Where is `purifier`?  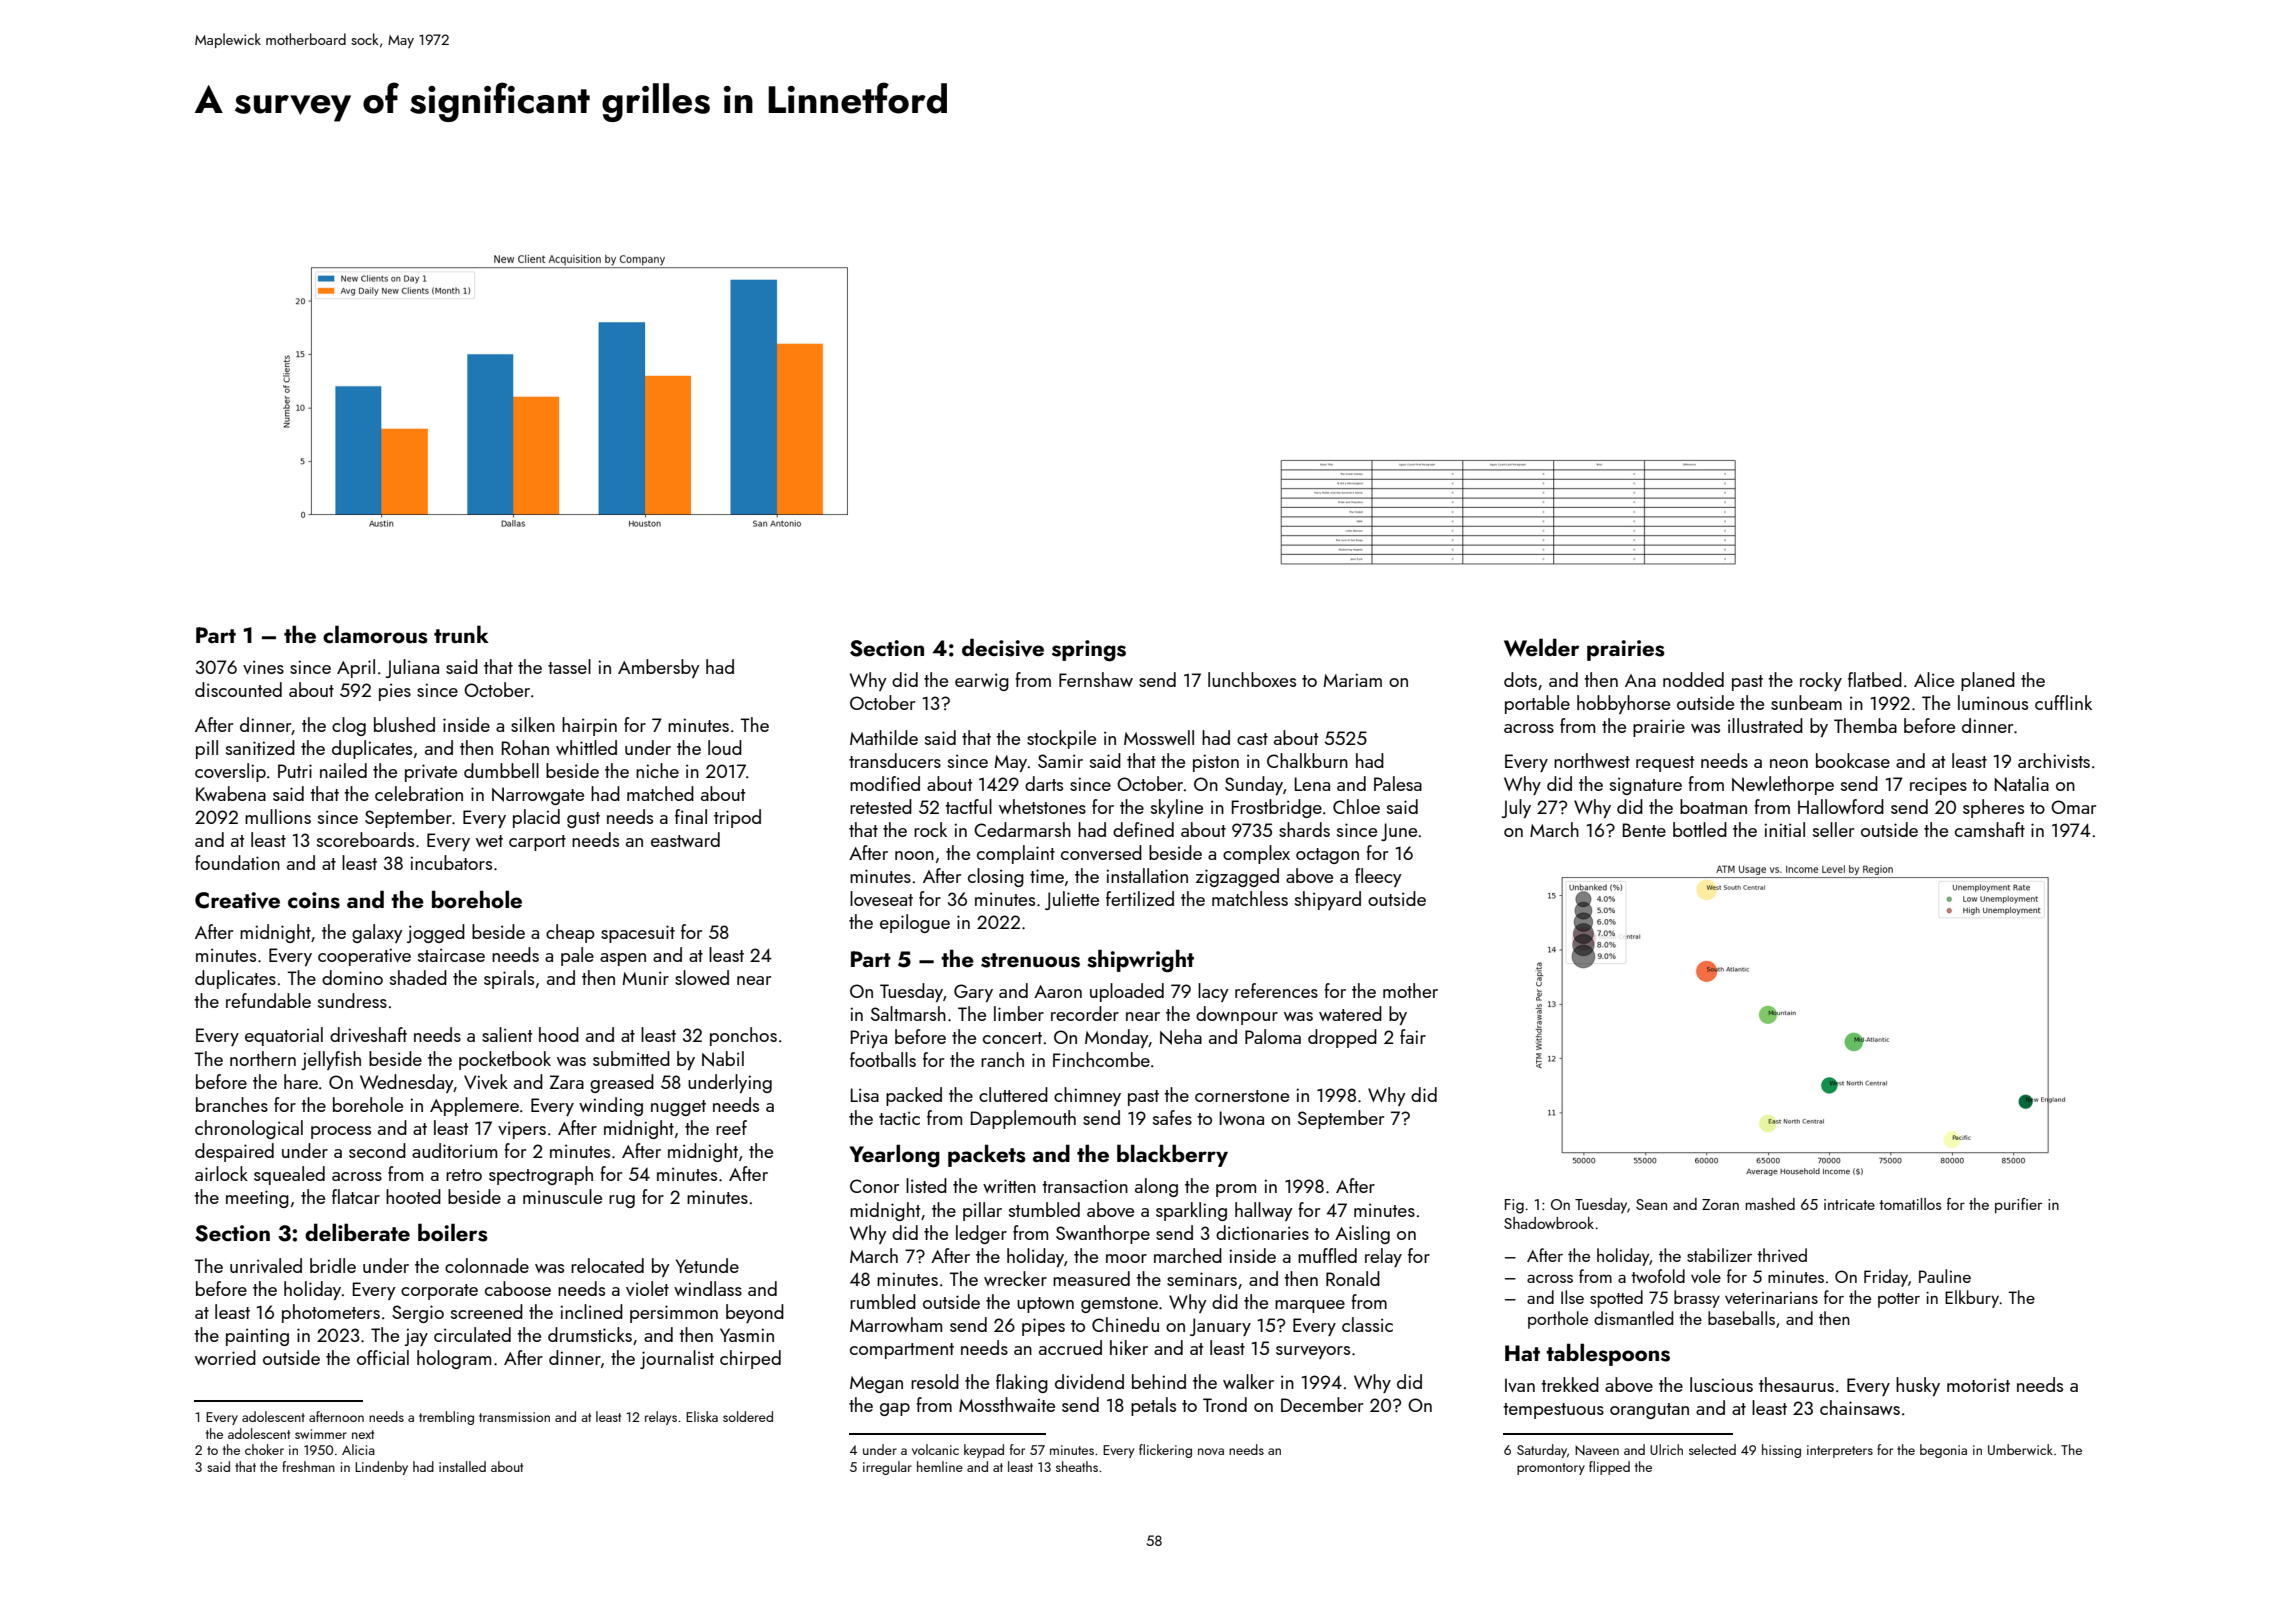 purifier is located at coordinates (2018, 1206).
